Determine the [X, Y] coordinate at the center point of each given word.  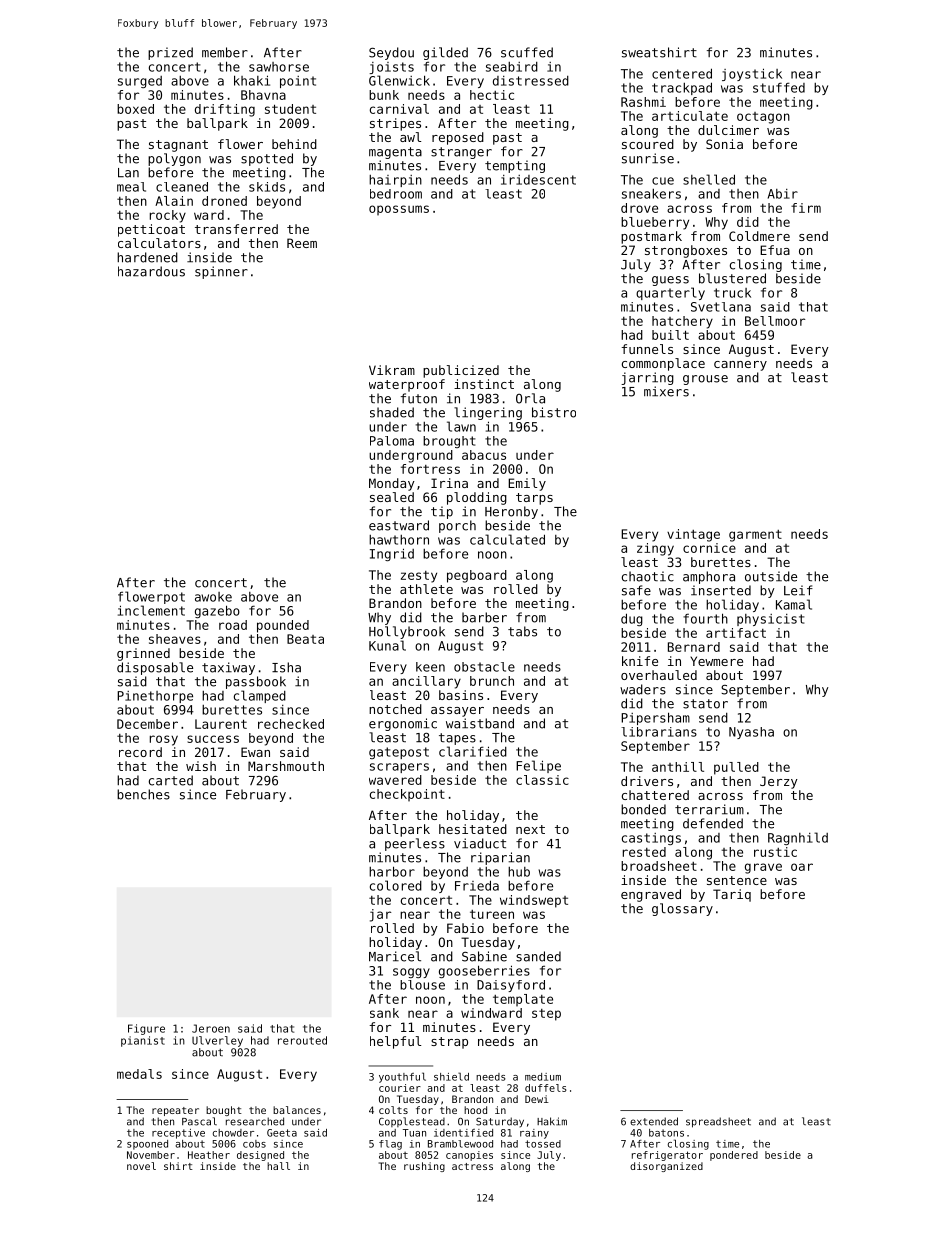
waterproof [407, 385]
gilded [445, 53]
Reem [302, 243]
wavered [395, 780]
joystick [752, 74]
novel [141, 1166]
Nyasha [751, 733]
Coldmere [759, 236]
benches [143, 794]
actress [472, 1166]
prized [170, 53]
